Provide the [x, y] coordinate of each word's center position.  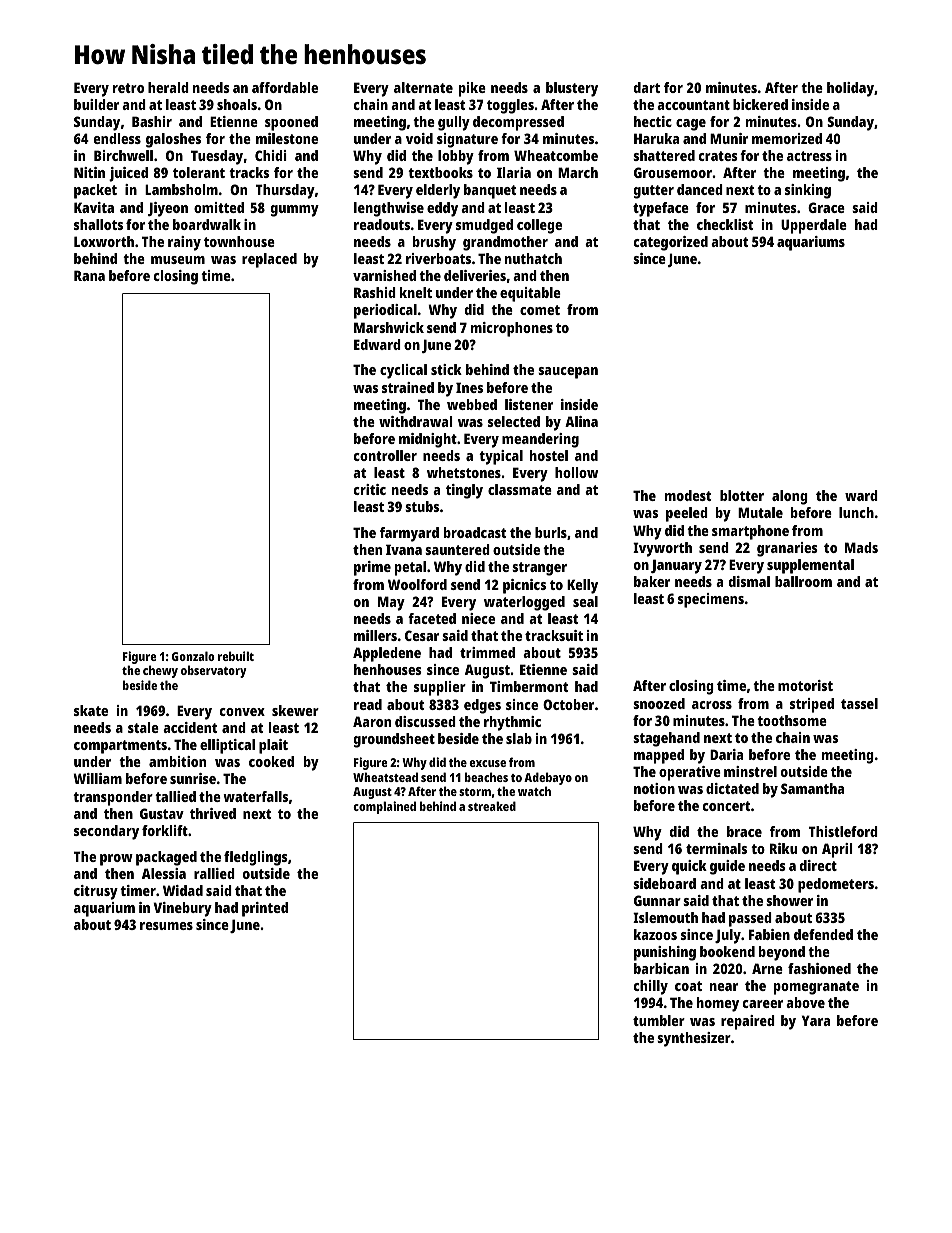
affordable [285, 87]
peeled [687, 514]
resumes [166, 926]
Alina [581, 421]
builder [96, 104]
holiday [850, 89]
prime [372, 568]
